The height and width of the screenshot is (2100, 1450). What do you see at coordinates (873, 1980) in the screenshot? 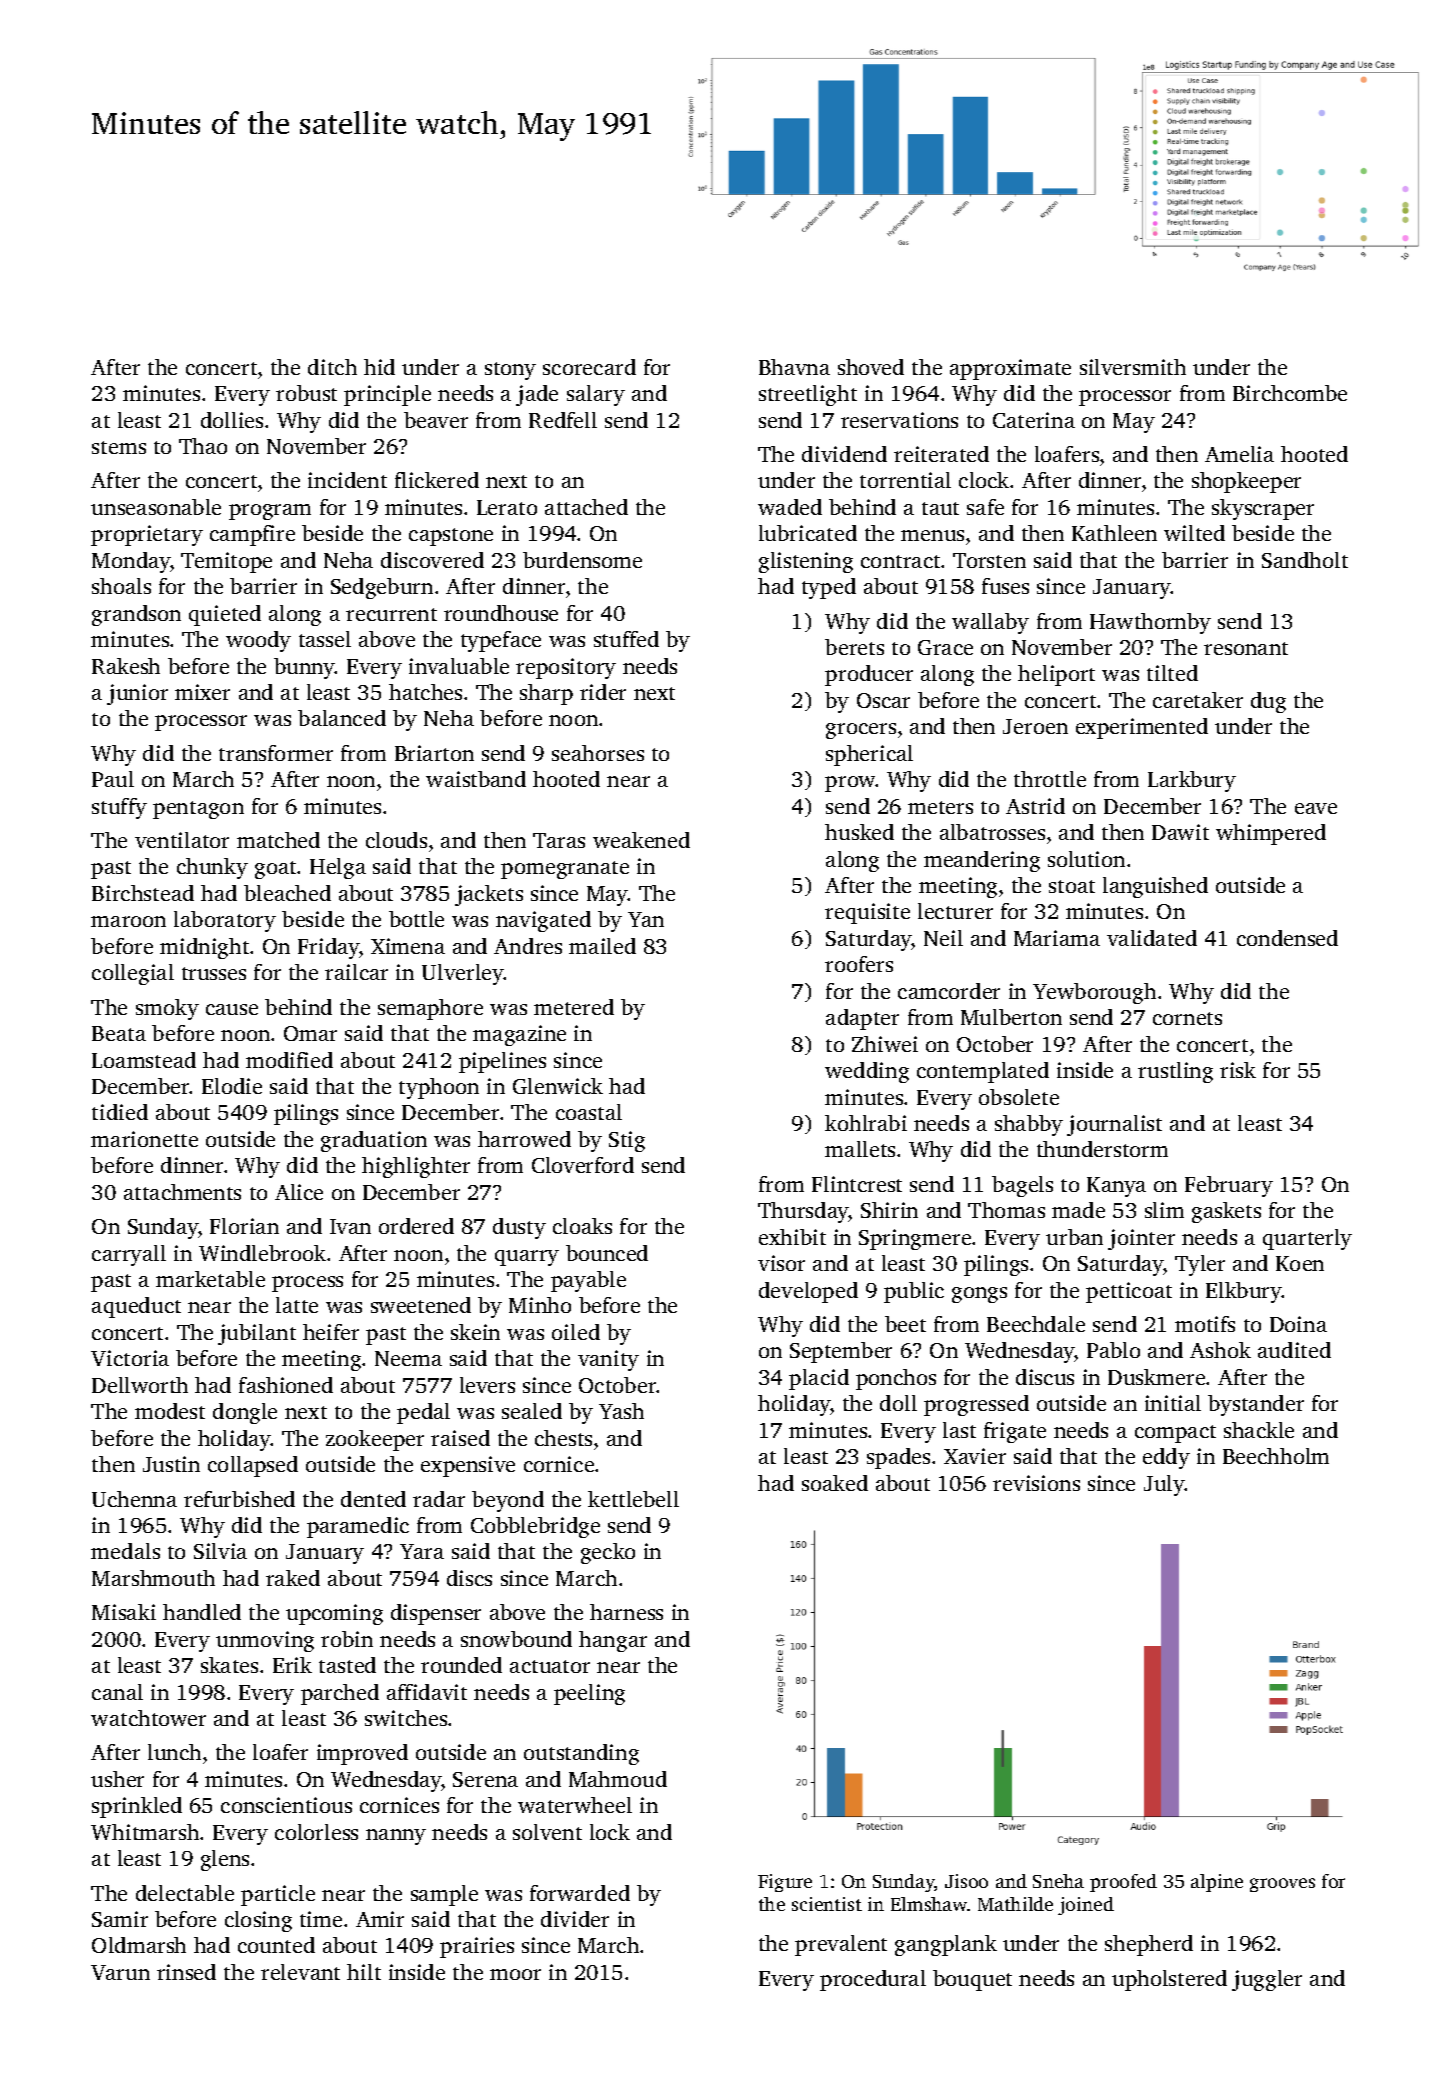
I see `procedural` at bounding box center [873, 1980].
